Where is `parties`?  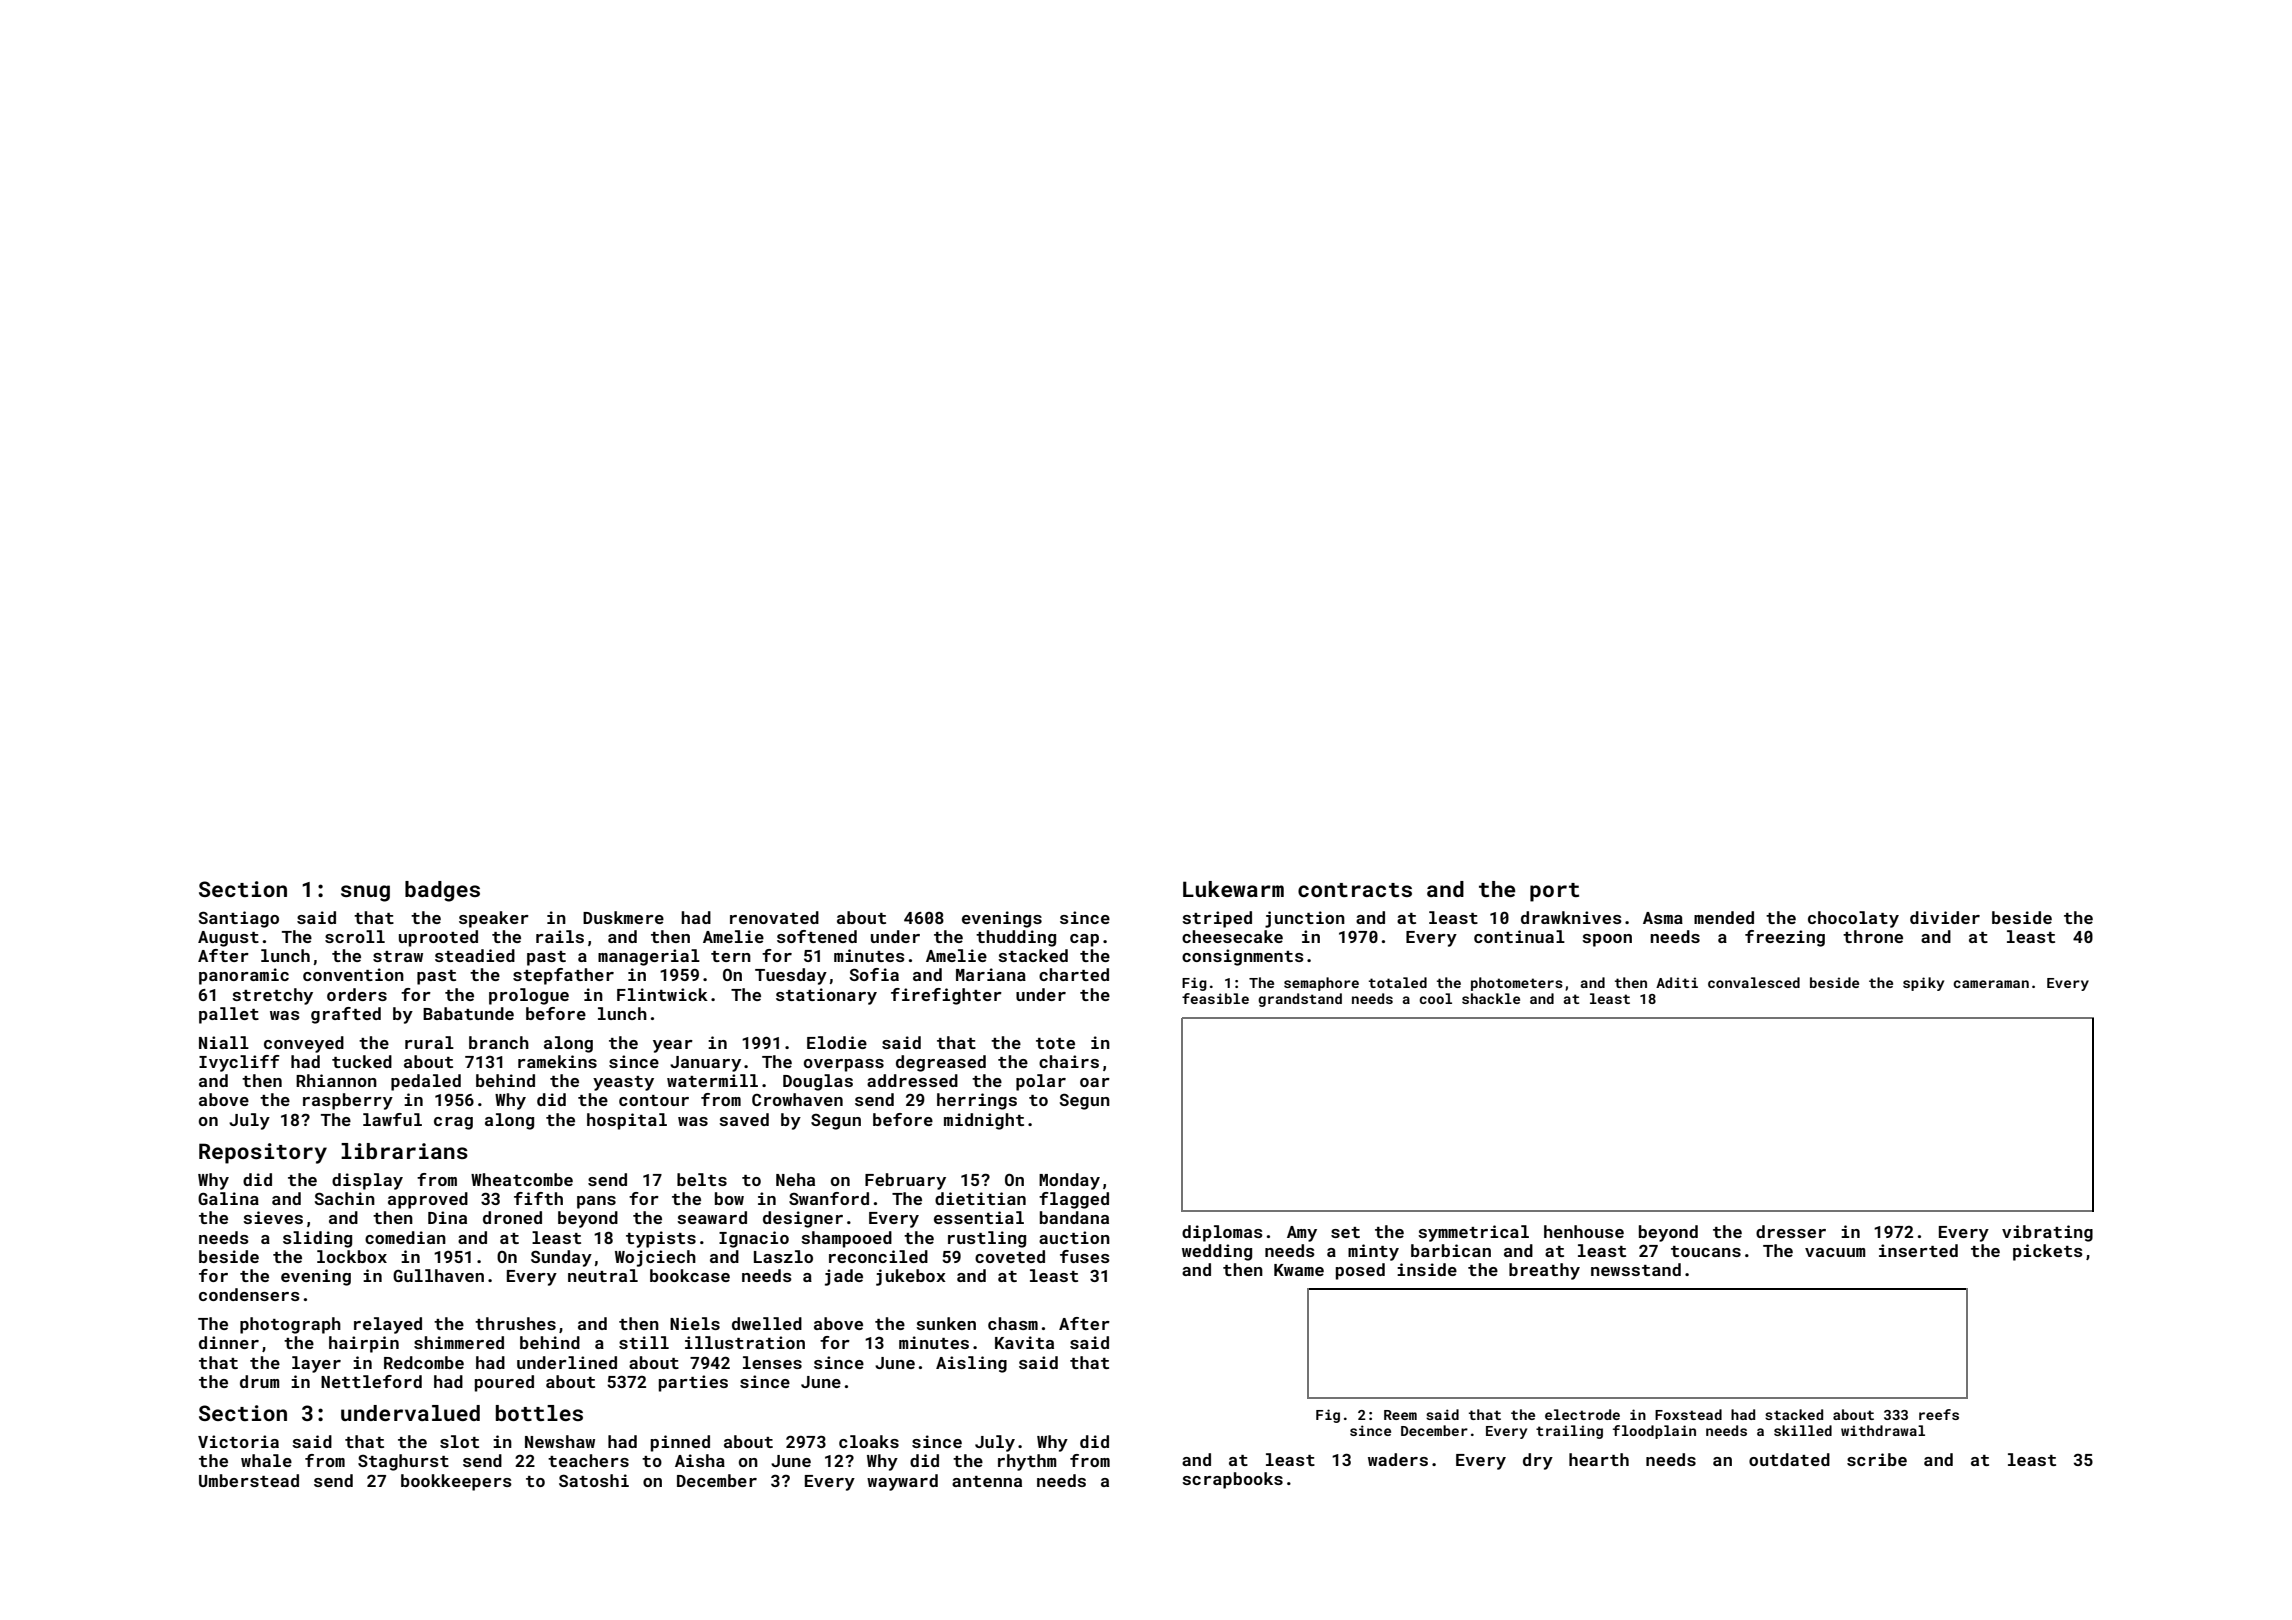
parties is located at coordinates (693, 1383).
